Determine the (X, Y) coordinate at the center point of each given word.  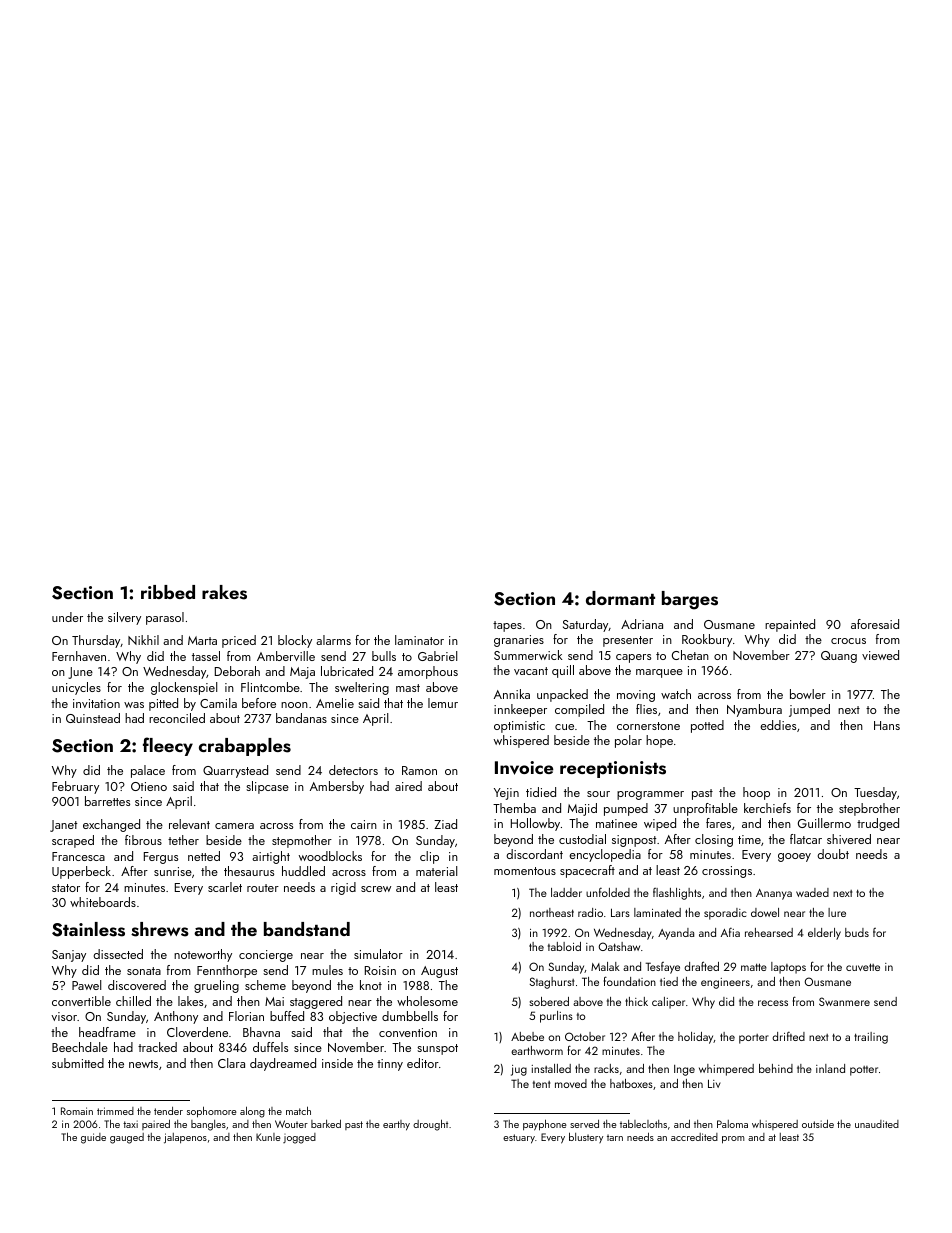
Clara (231, 1063)
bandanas (301, 718)
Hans (887, 725)
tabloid (564, 946)
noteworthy (203, 955)
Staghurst (552, 983)
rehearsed (769, 932)
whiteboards (103, 902)
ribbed (168, 592)
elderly (824, 934)
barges (690, 600)
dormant (620, 598)
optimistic (519, 727)
